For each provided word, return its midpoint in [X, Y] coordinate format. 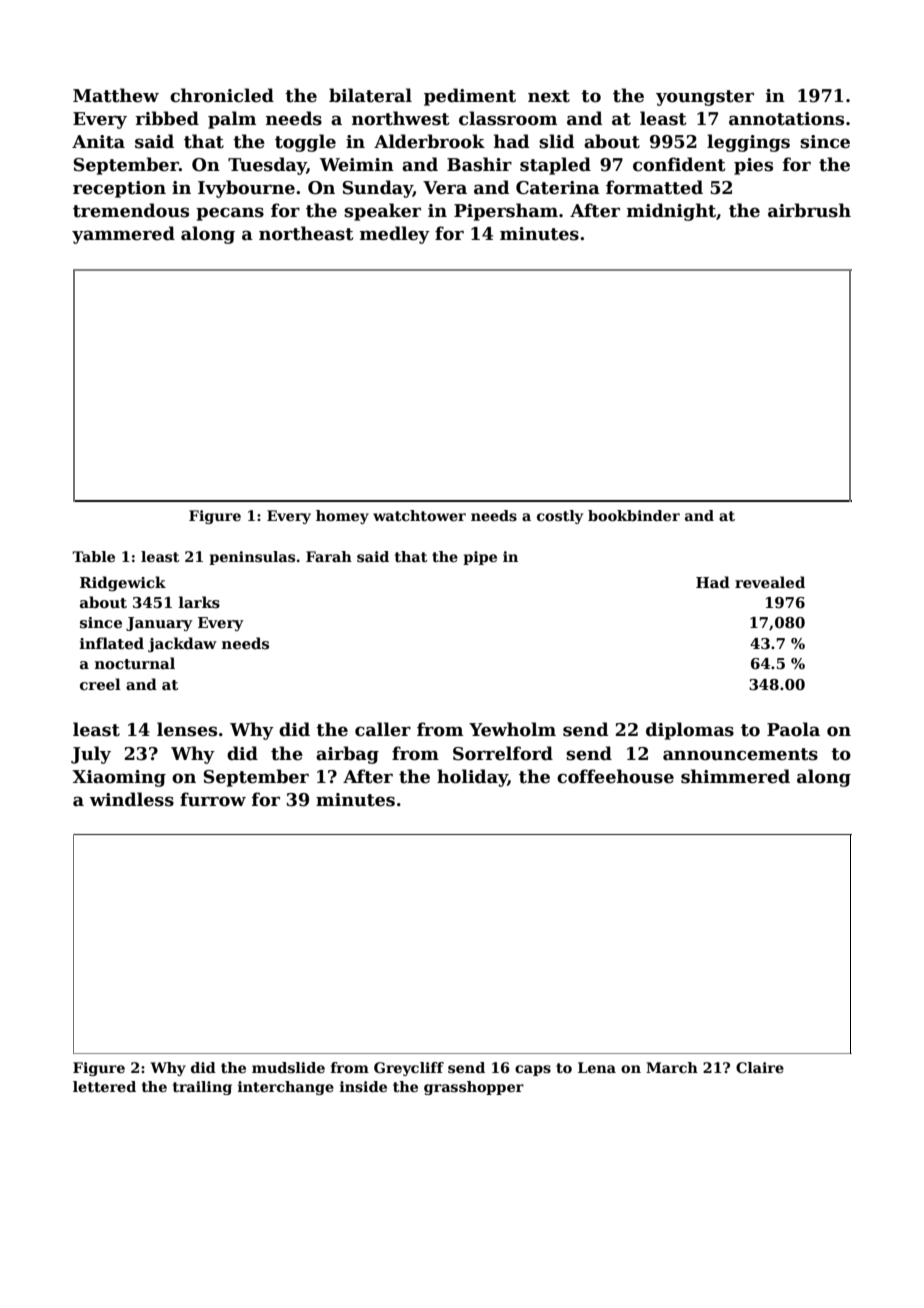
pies [753, 166]
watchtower [419, 515]
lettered [104, 1086]
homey [342, 517]
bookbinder [634, 515]
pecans [230, 214]
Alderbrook [429, 141]
